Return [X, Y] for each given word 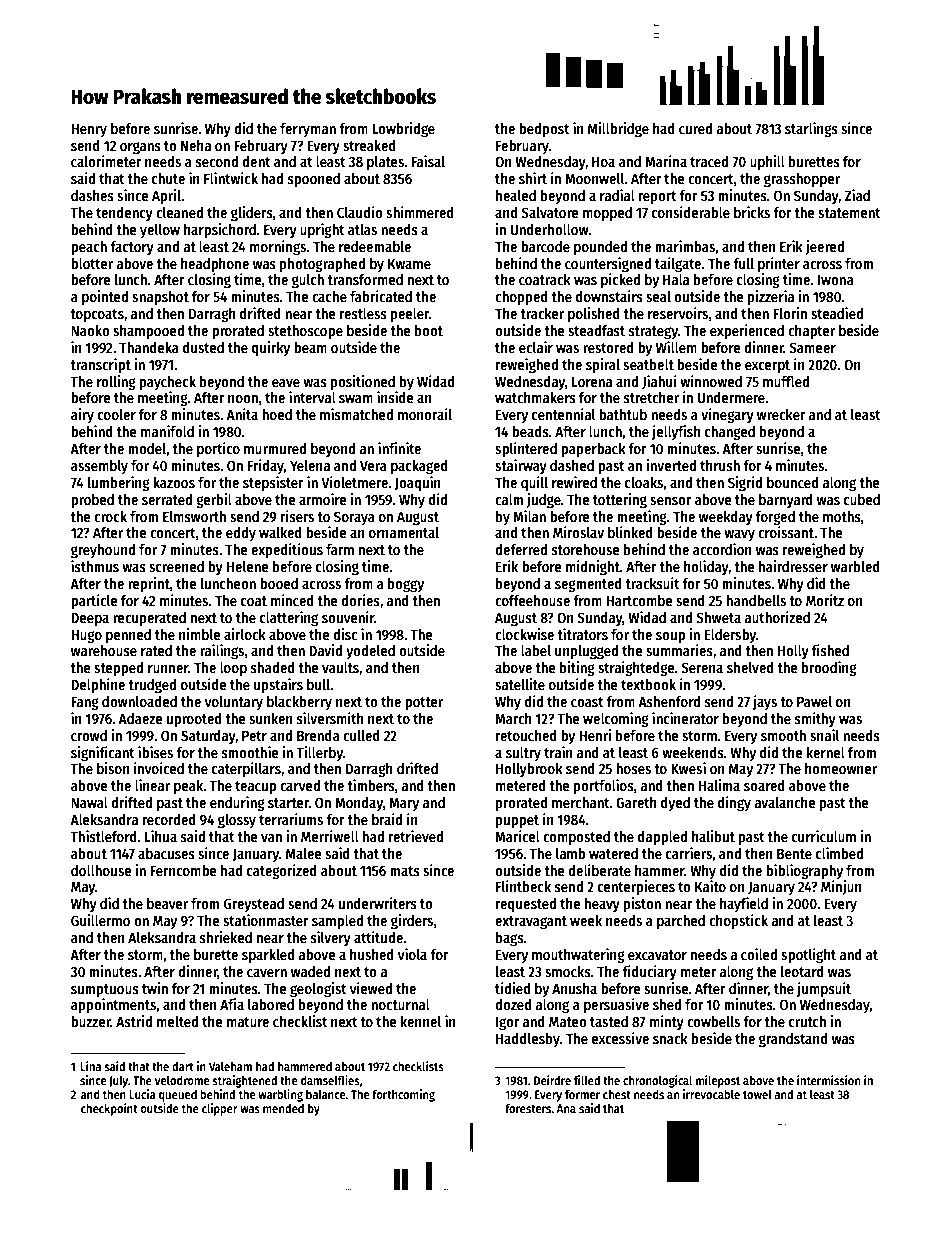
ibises [155, 752]
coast [587, 702]
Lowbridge [403, 129]
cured [695, 128]
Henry [89, 130]
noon [243, 399]
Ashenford [669, 701]
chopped [521, 298]
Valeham [230, 1066]
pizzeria [771, 297]
